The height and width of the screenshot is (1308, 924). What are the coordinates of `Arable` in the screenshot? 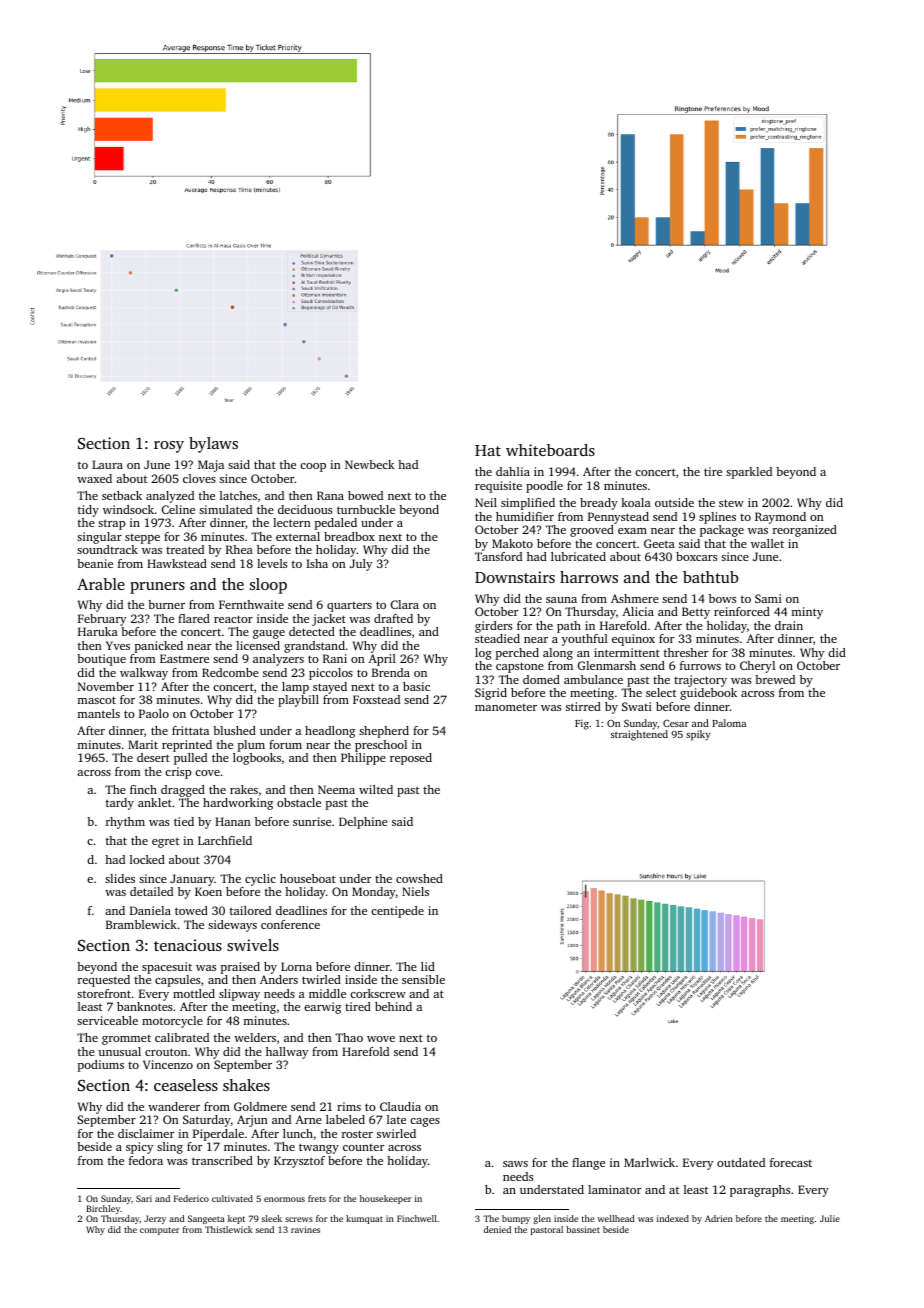 It's located at (101, 584).
